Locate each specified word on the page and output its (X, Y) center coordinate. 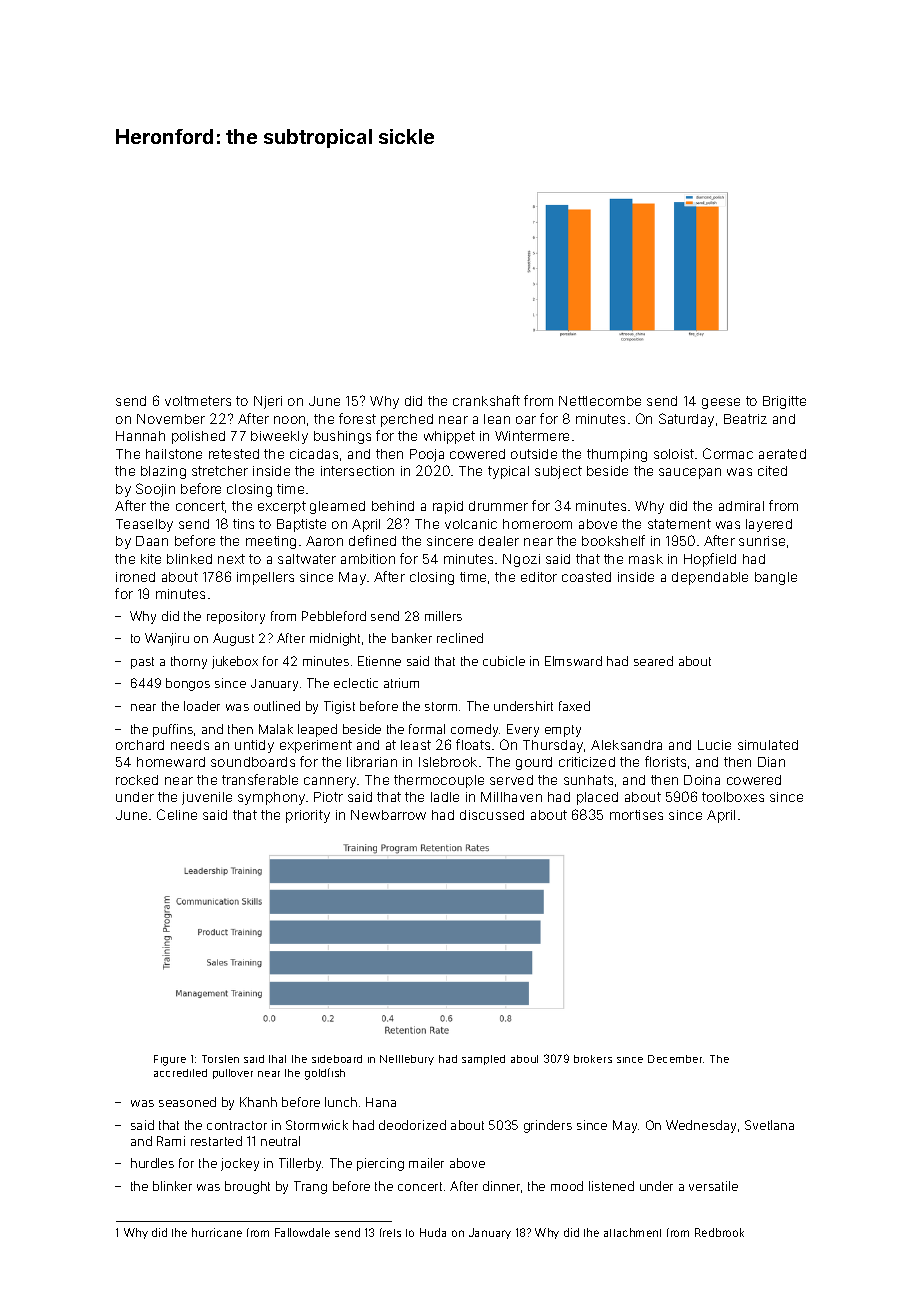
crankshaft (486, 400)
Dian (771, 762)
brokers (593, 1059)
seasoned (187, 1102)
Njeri (268, 402)
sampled (483, 1060)
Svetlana (769, 1125)
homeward (171, 762)
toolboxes (733, 797)
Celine (177, 814)
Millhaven (511, 797)
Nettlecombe (600, 401)
